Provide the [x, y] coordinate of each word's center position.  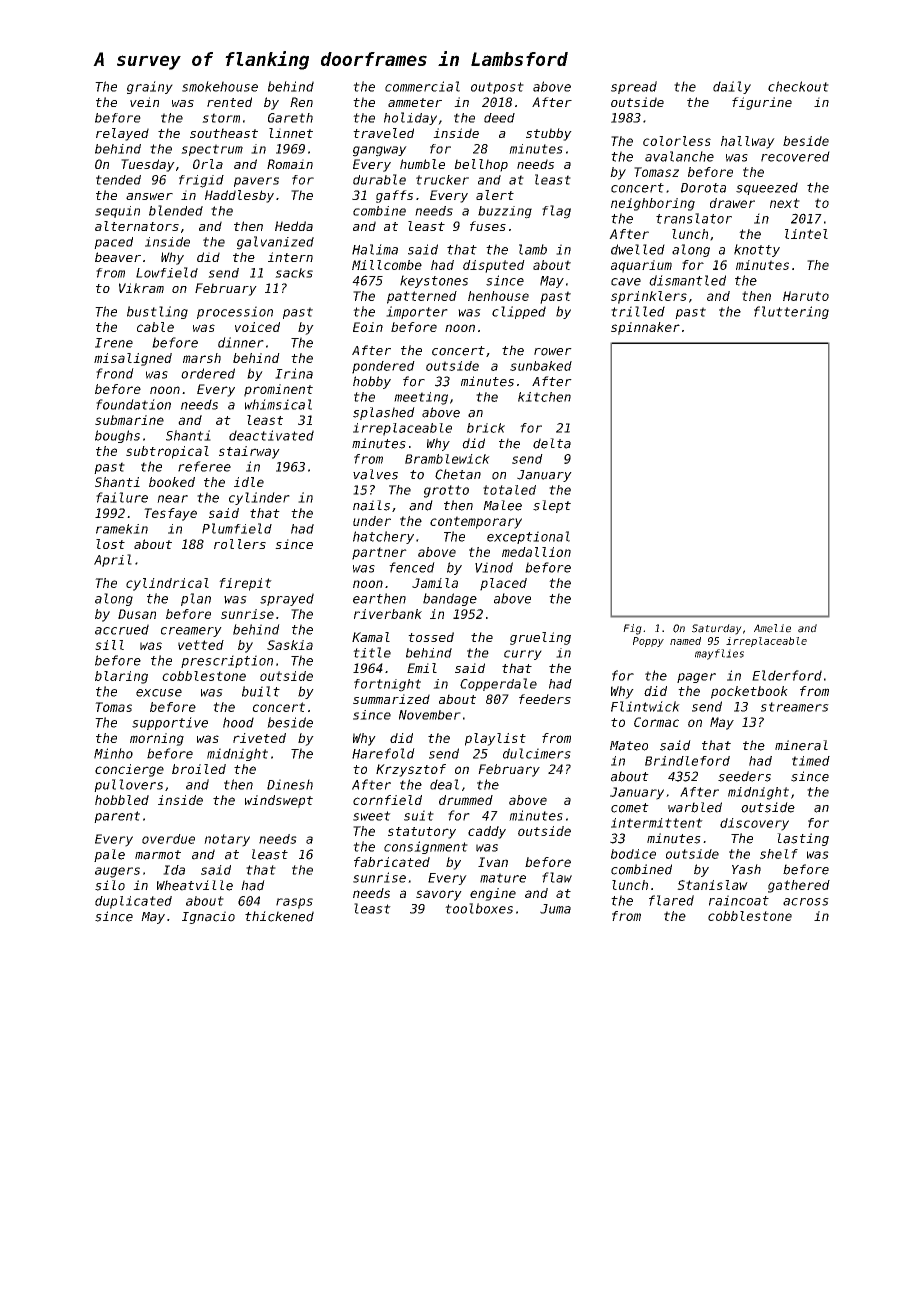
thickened [279, 916]
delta [552, 443]
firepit [245, 584]
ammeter [415, 102]
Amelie [772, 628]
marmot [158, 855]
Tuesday [148, 165]
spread [634, 87]
